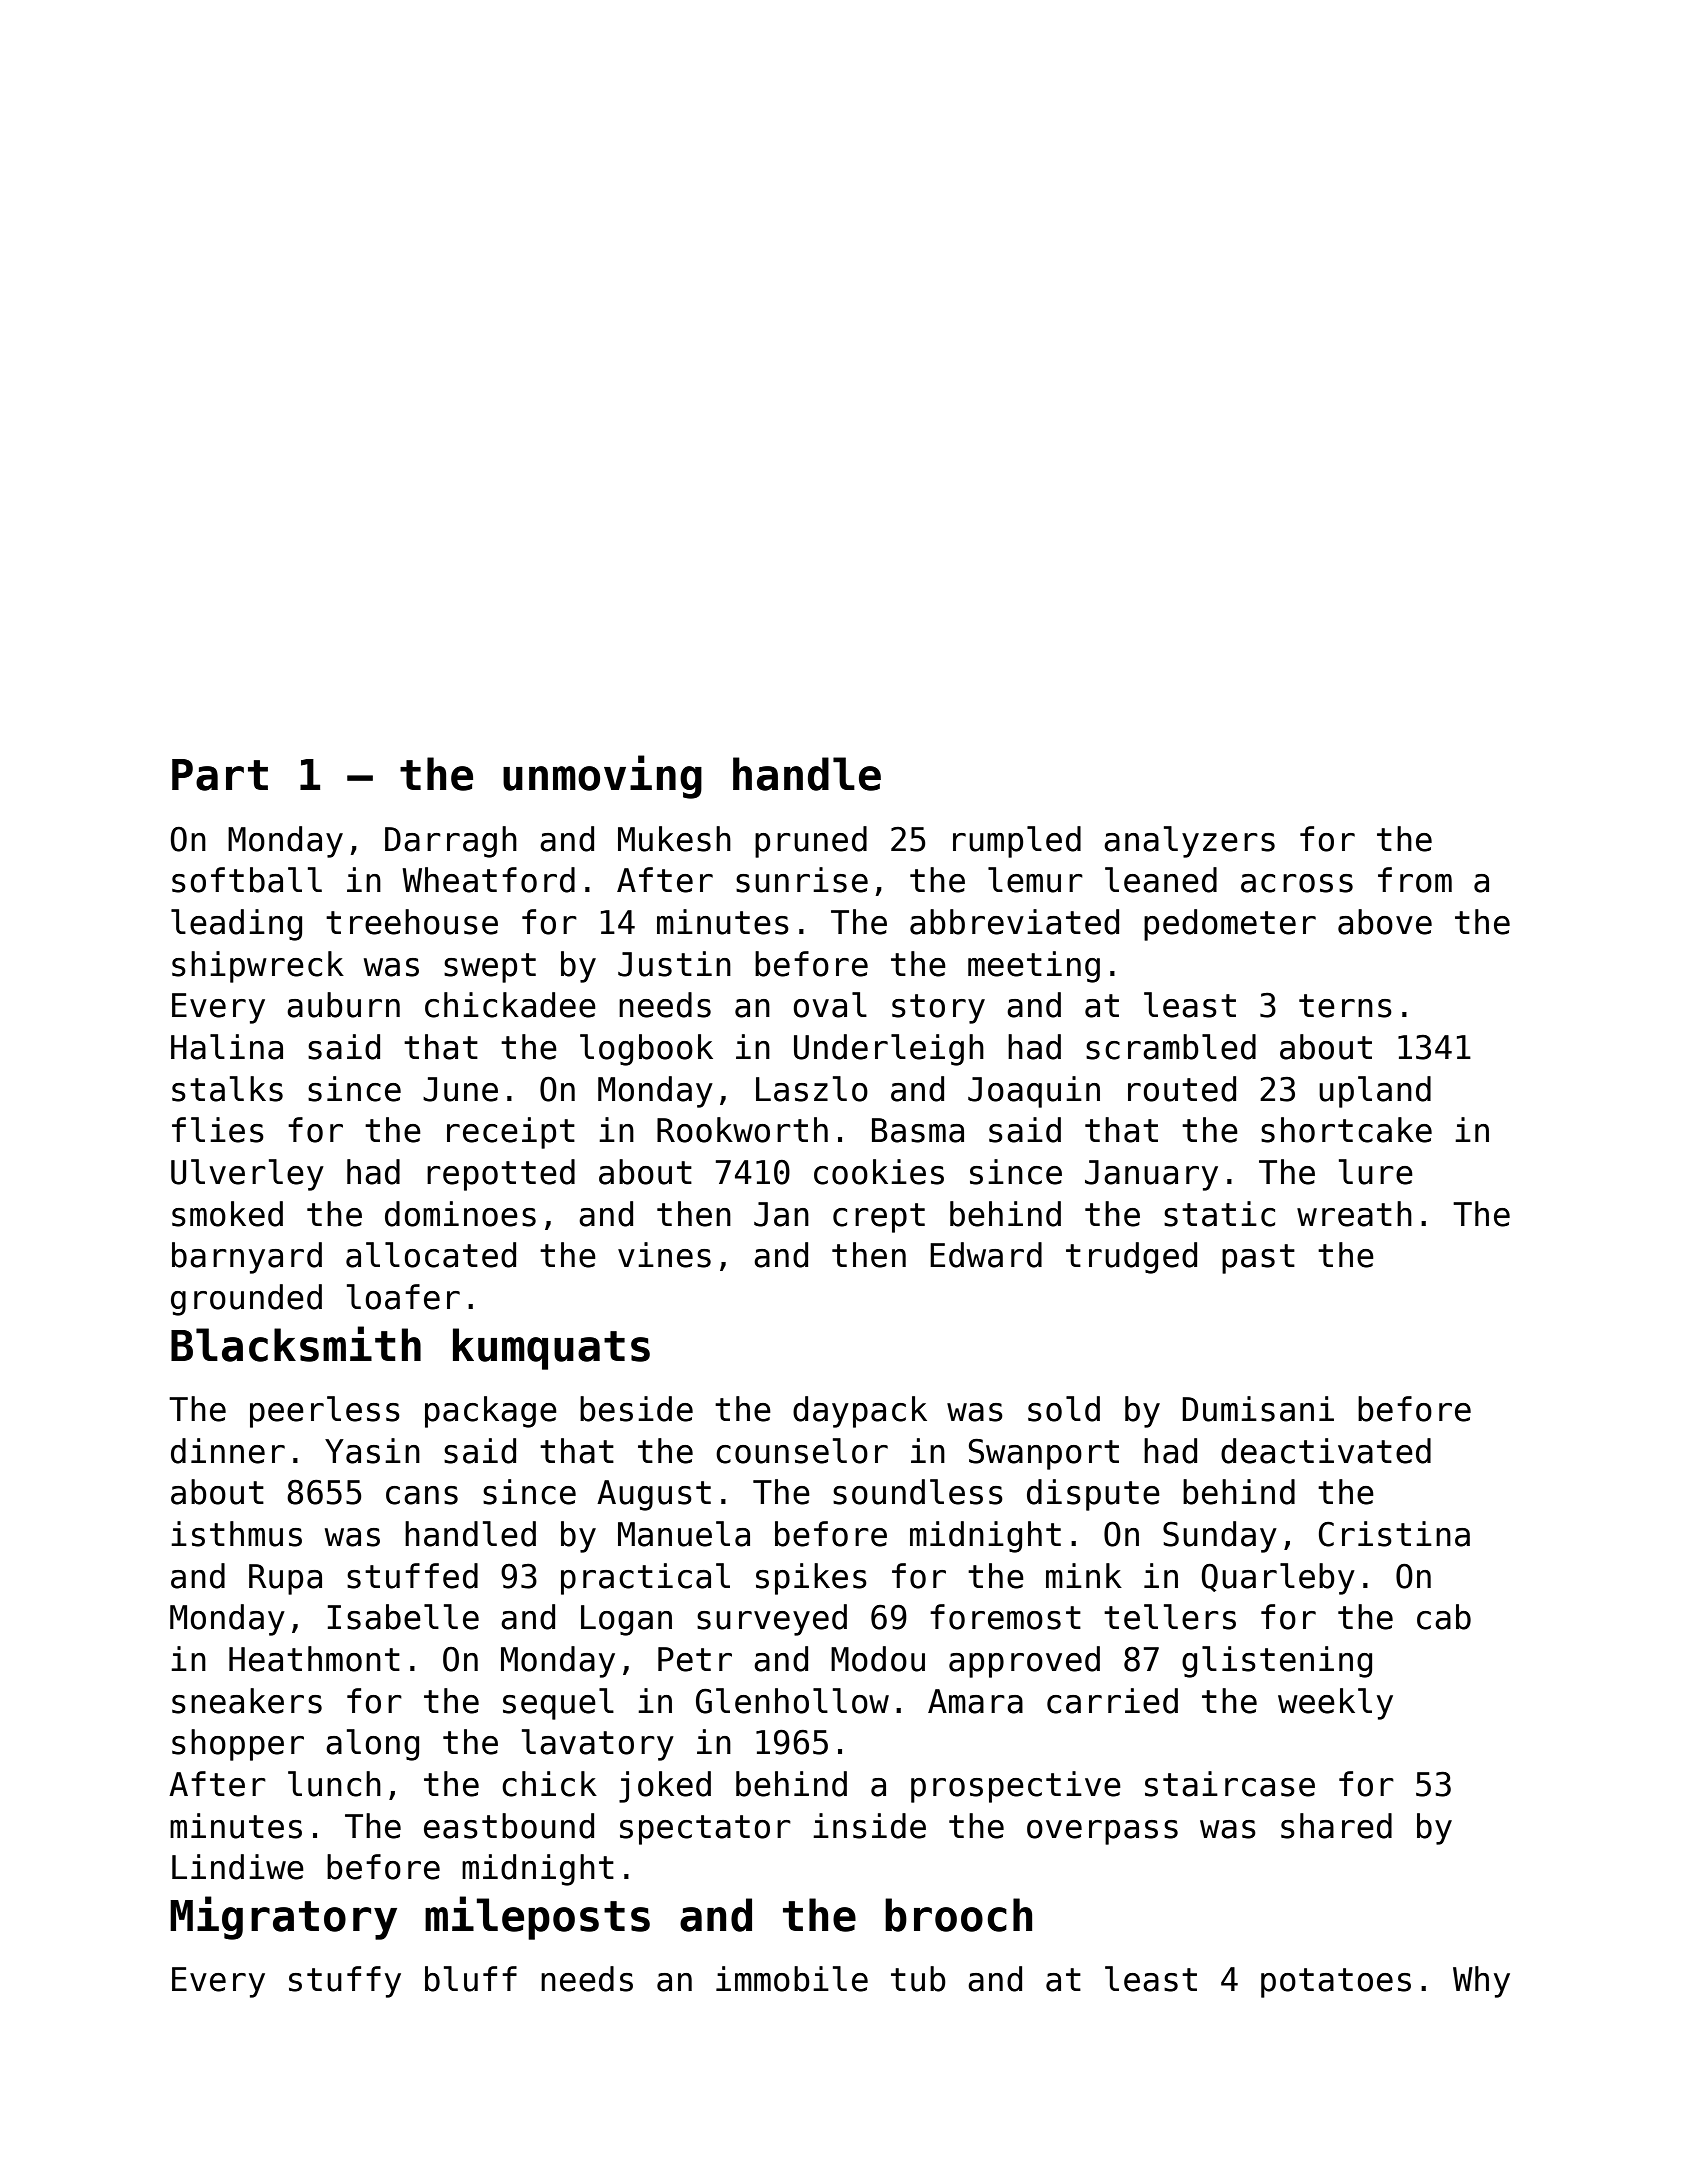  Describe the element at coordinates (1189, 842) in the document. I see `analyzers` at that location.
